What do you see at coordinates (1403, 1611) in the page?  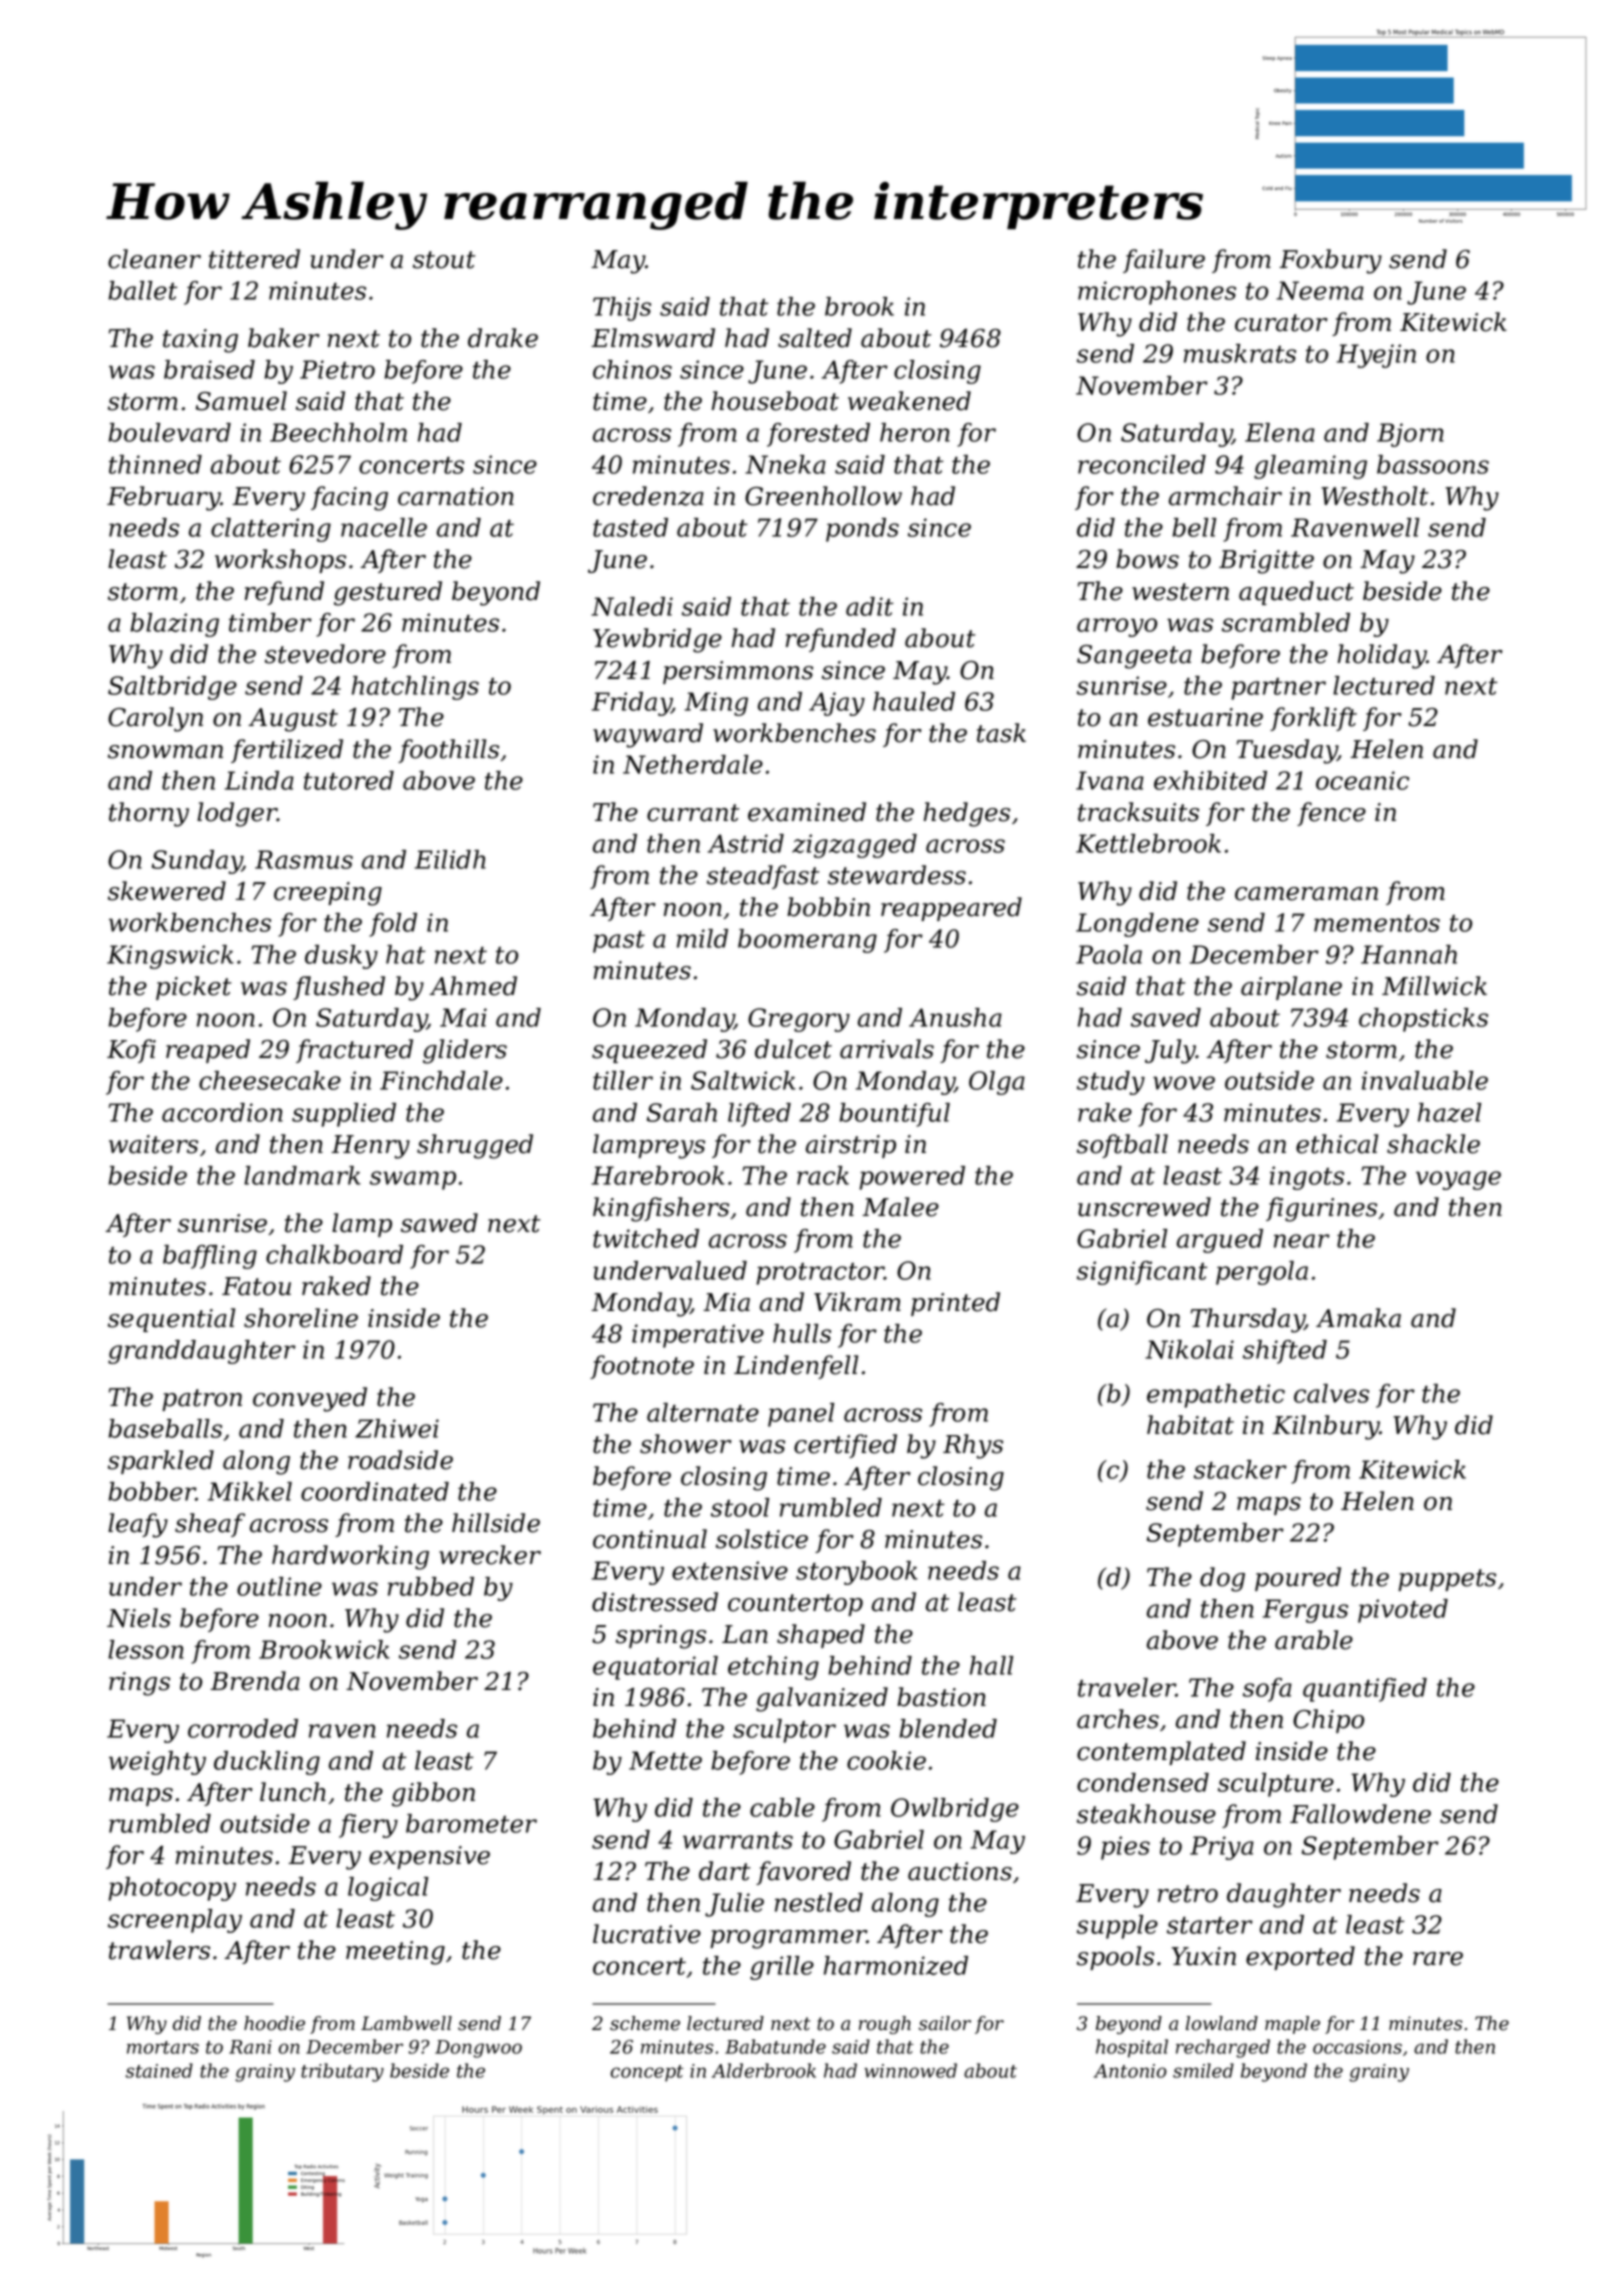 I see `pivoted` at bounding box center [1403, 1611].
